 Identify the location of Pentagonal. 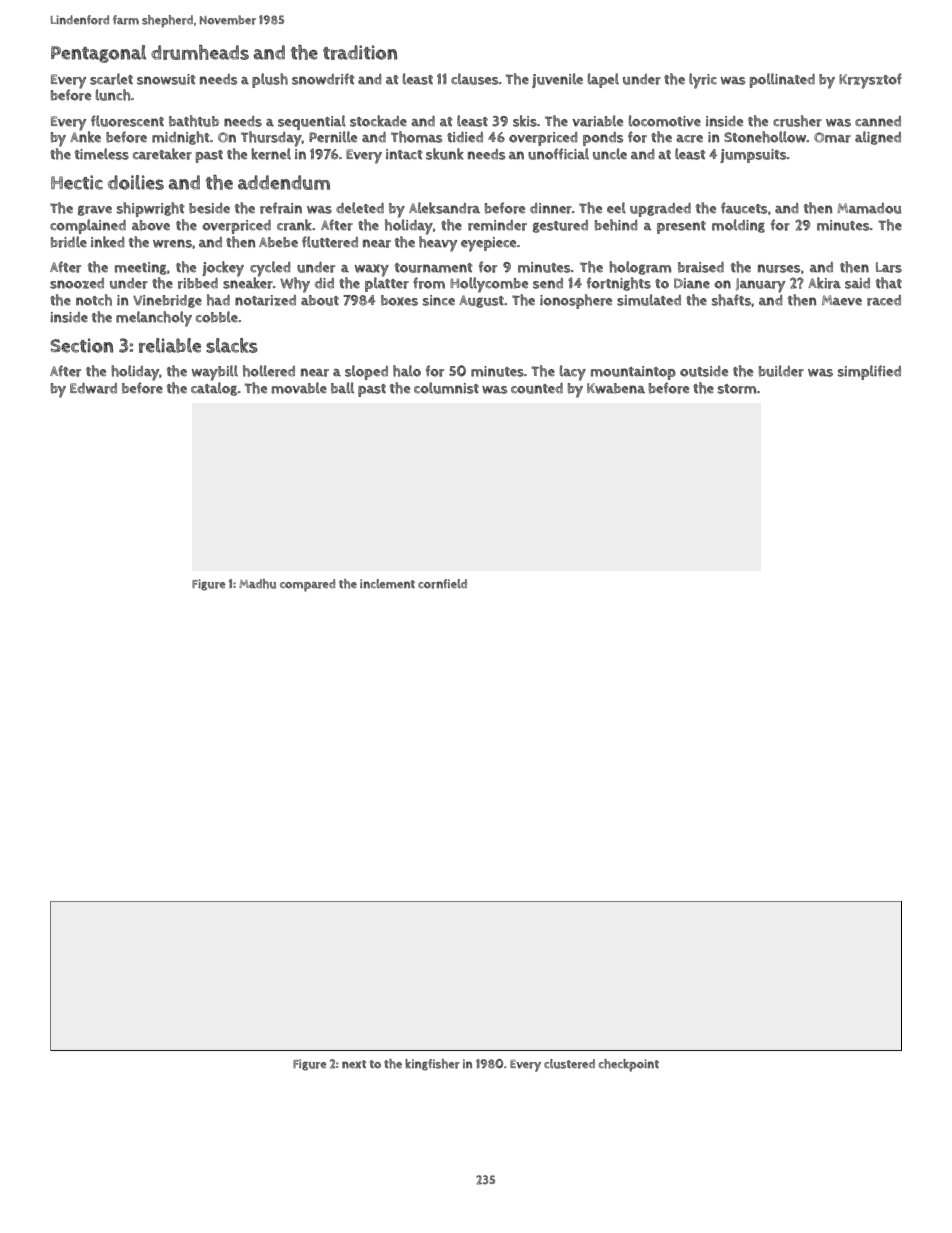
(98, 54).
